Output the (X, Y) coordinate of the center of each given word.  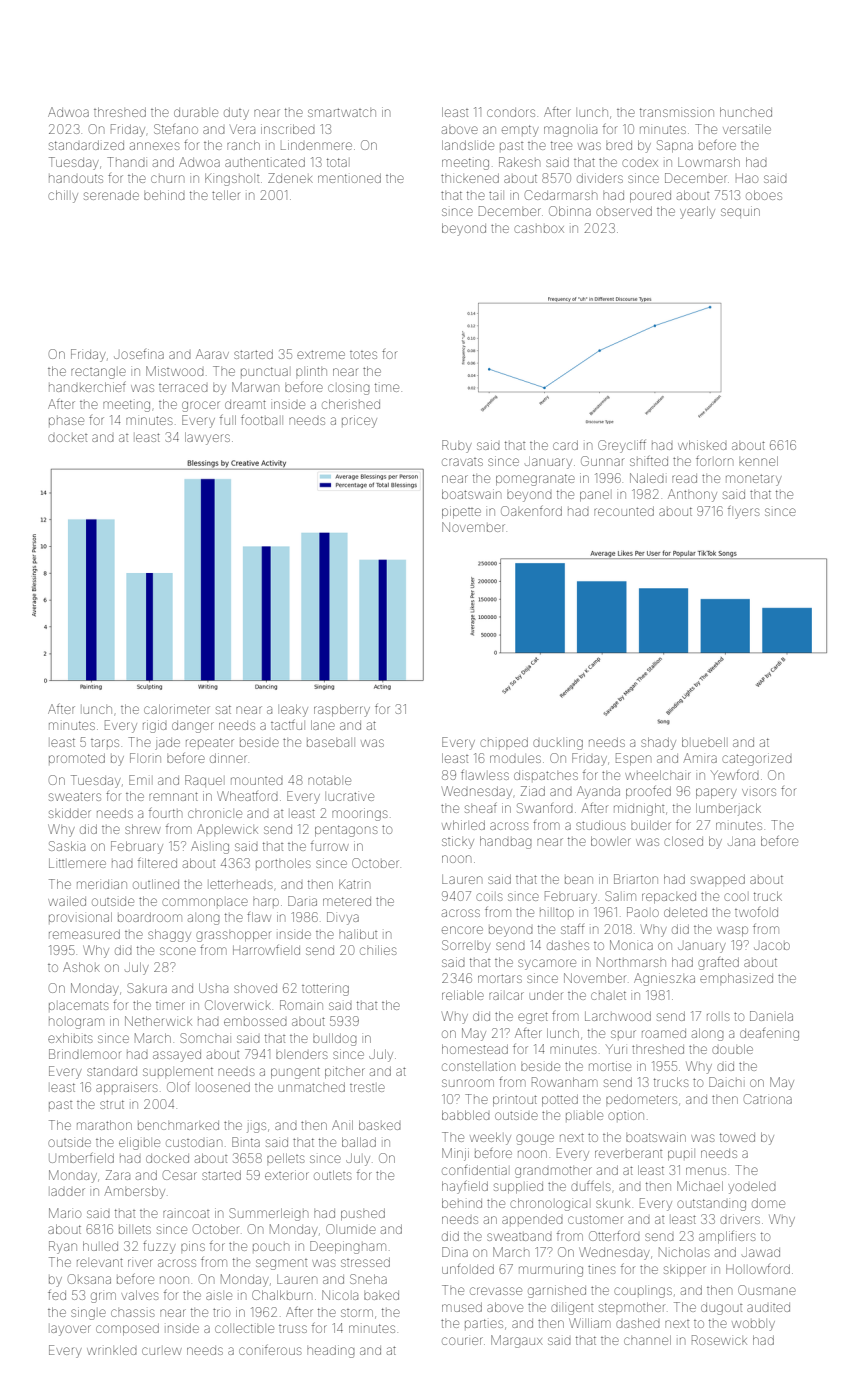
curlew (162, 1351)
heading (331, 1351)
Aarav (212, 354)
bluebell (703, 742)
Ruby (457, 446)
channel (647, 1340)
